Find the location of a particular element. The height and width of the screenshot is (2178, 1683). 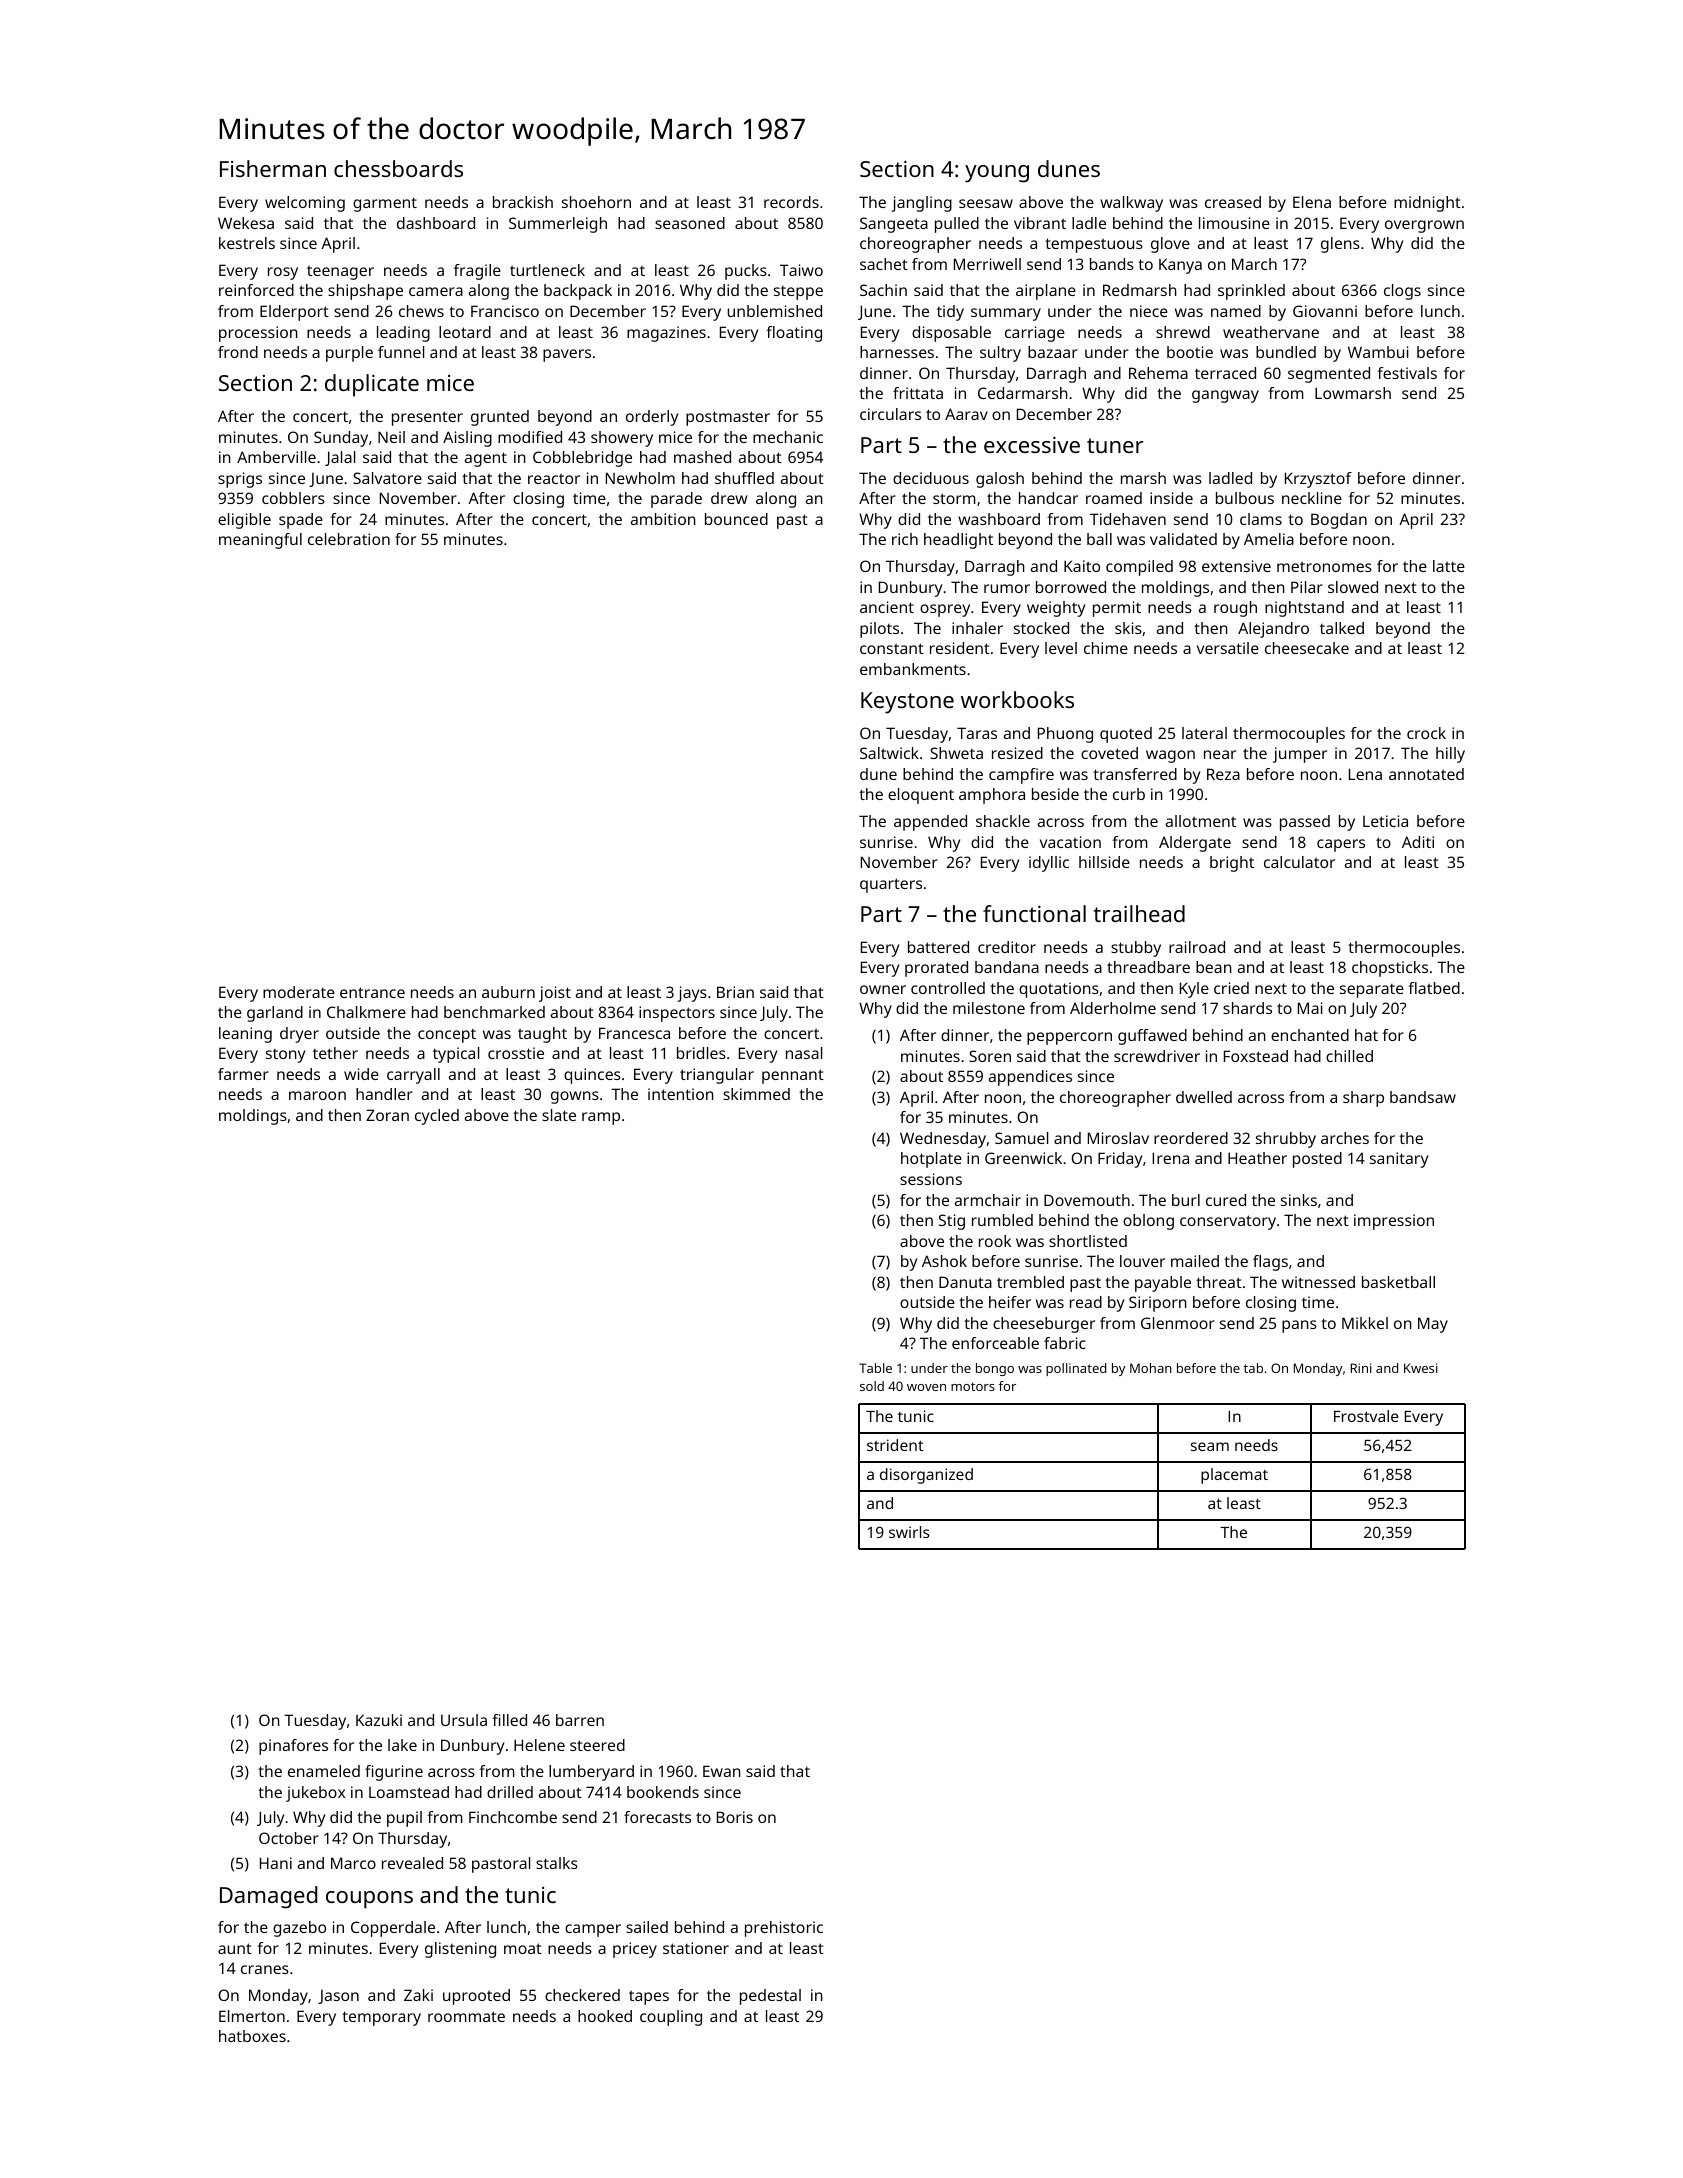

chessboards is located at coordinates (398, 168).
